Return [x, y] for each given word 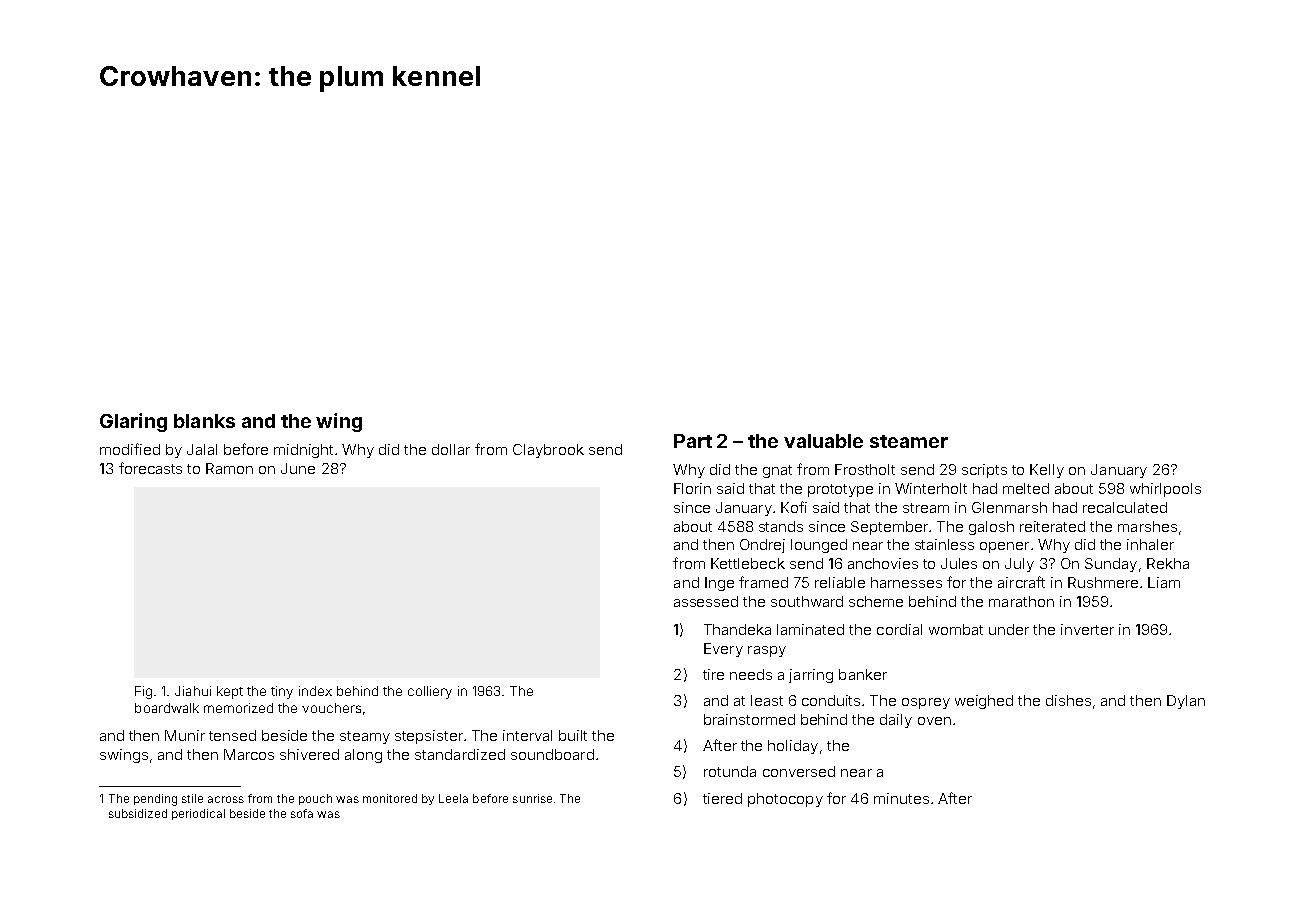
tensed [232, 735]
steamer [909, 441]
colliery [430, 692]
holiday [793, 747]
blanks [204, 421]
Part [693, 441]
